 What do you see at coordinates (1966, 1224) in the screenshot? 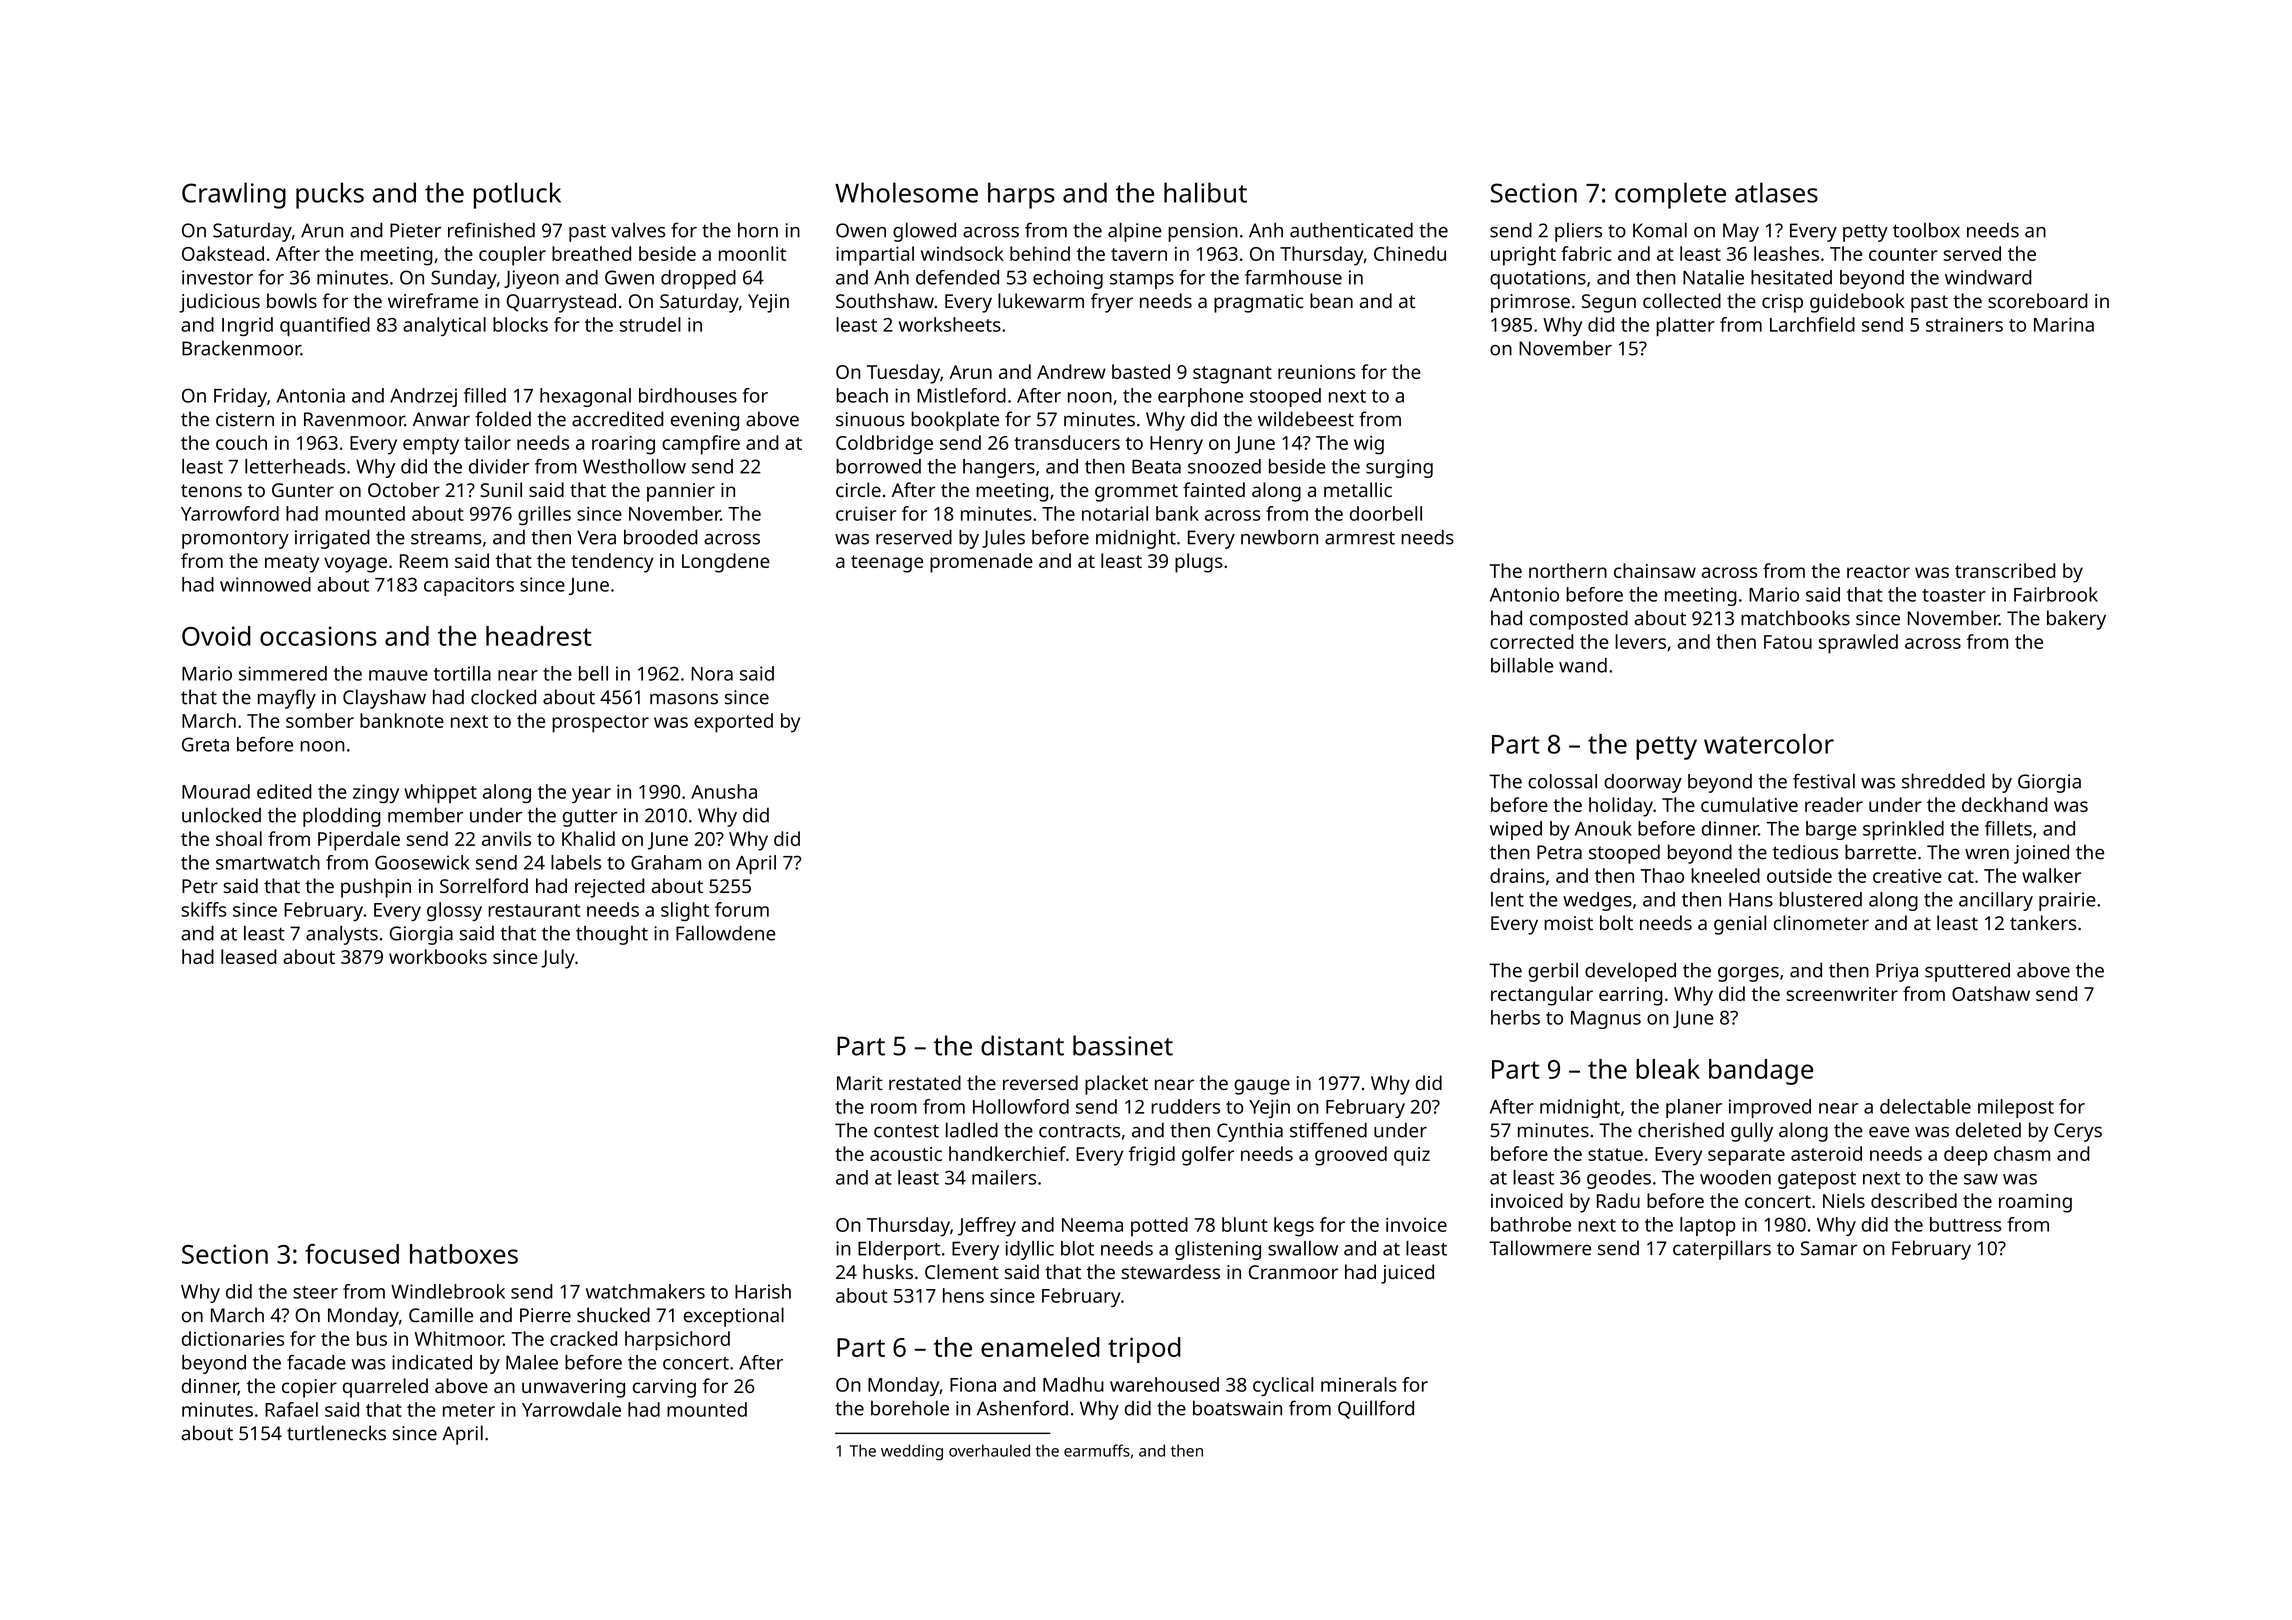
I see `buttress` at bounding box center [1966, 1224].
